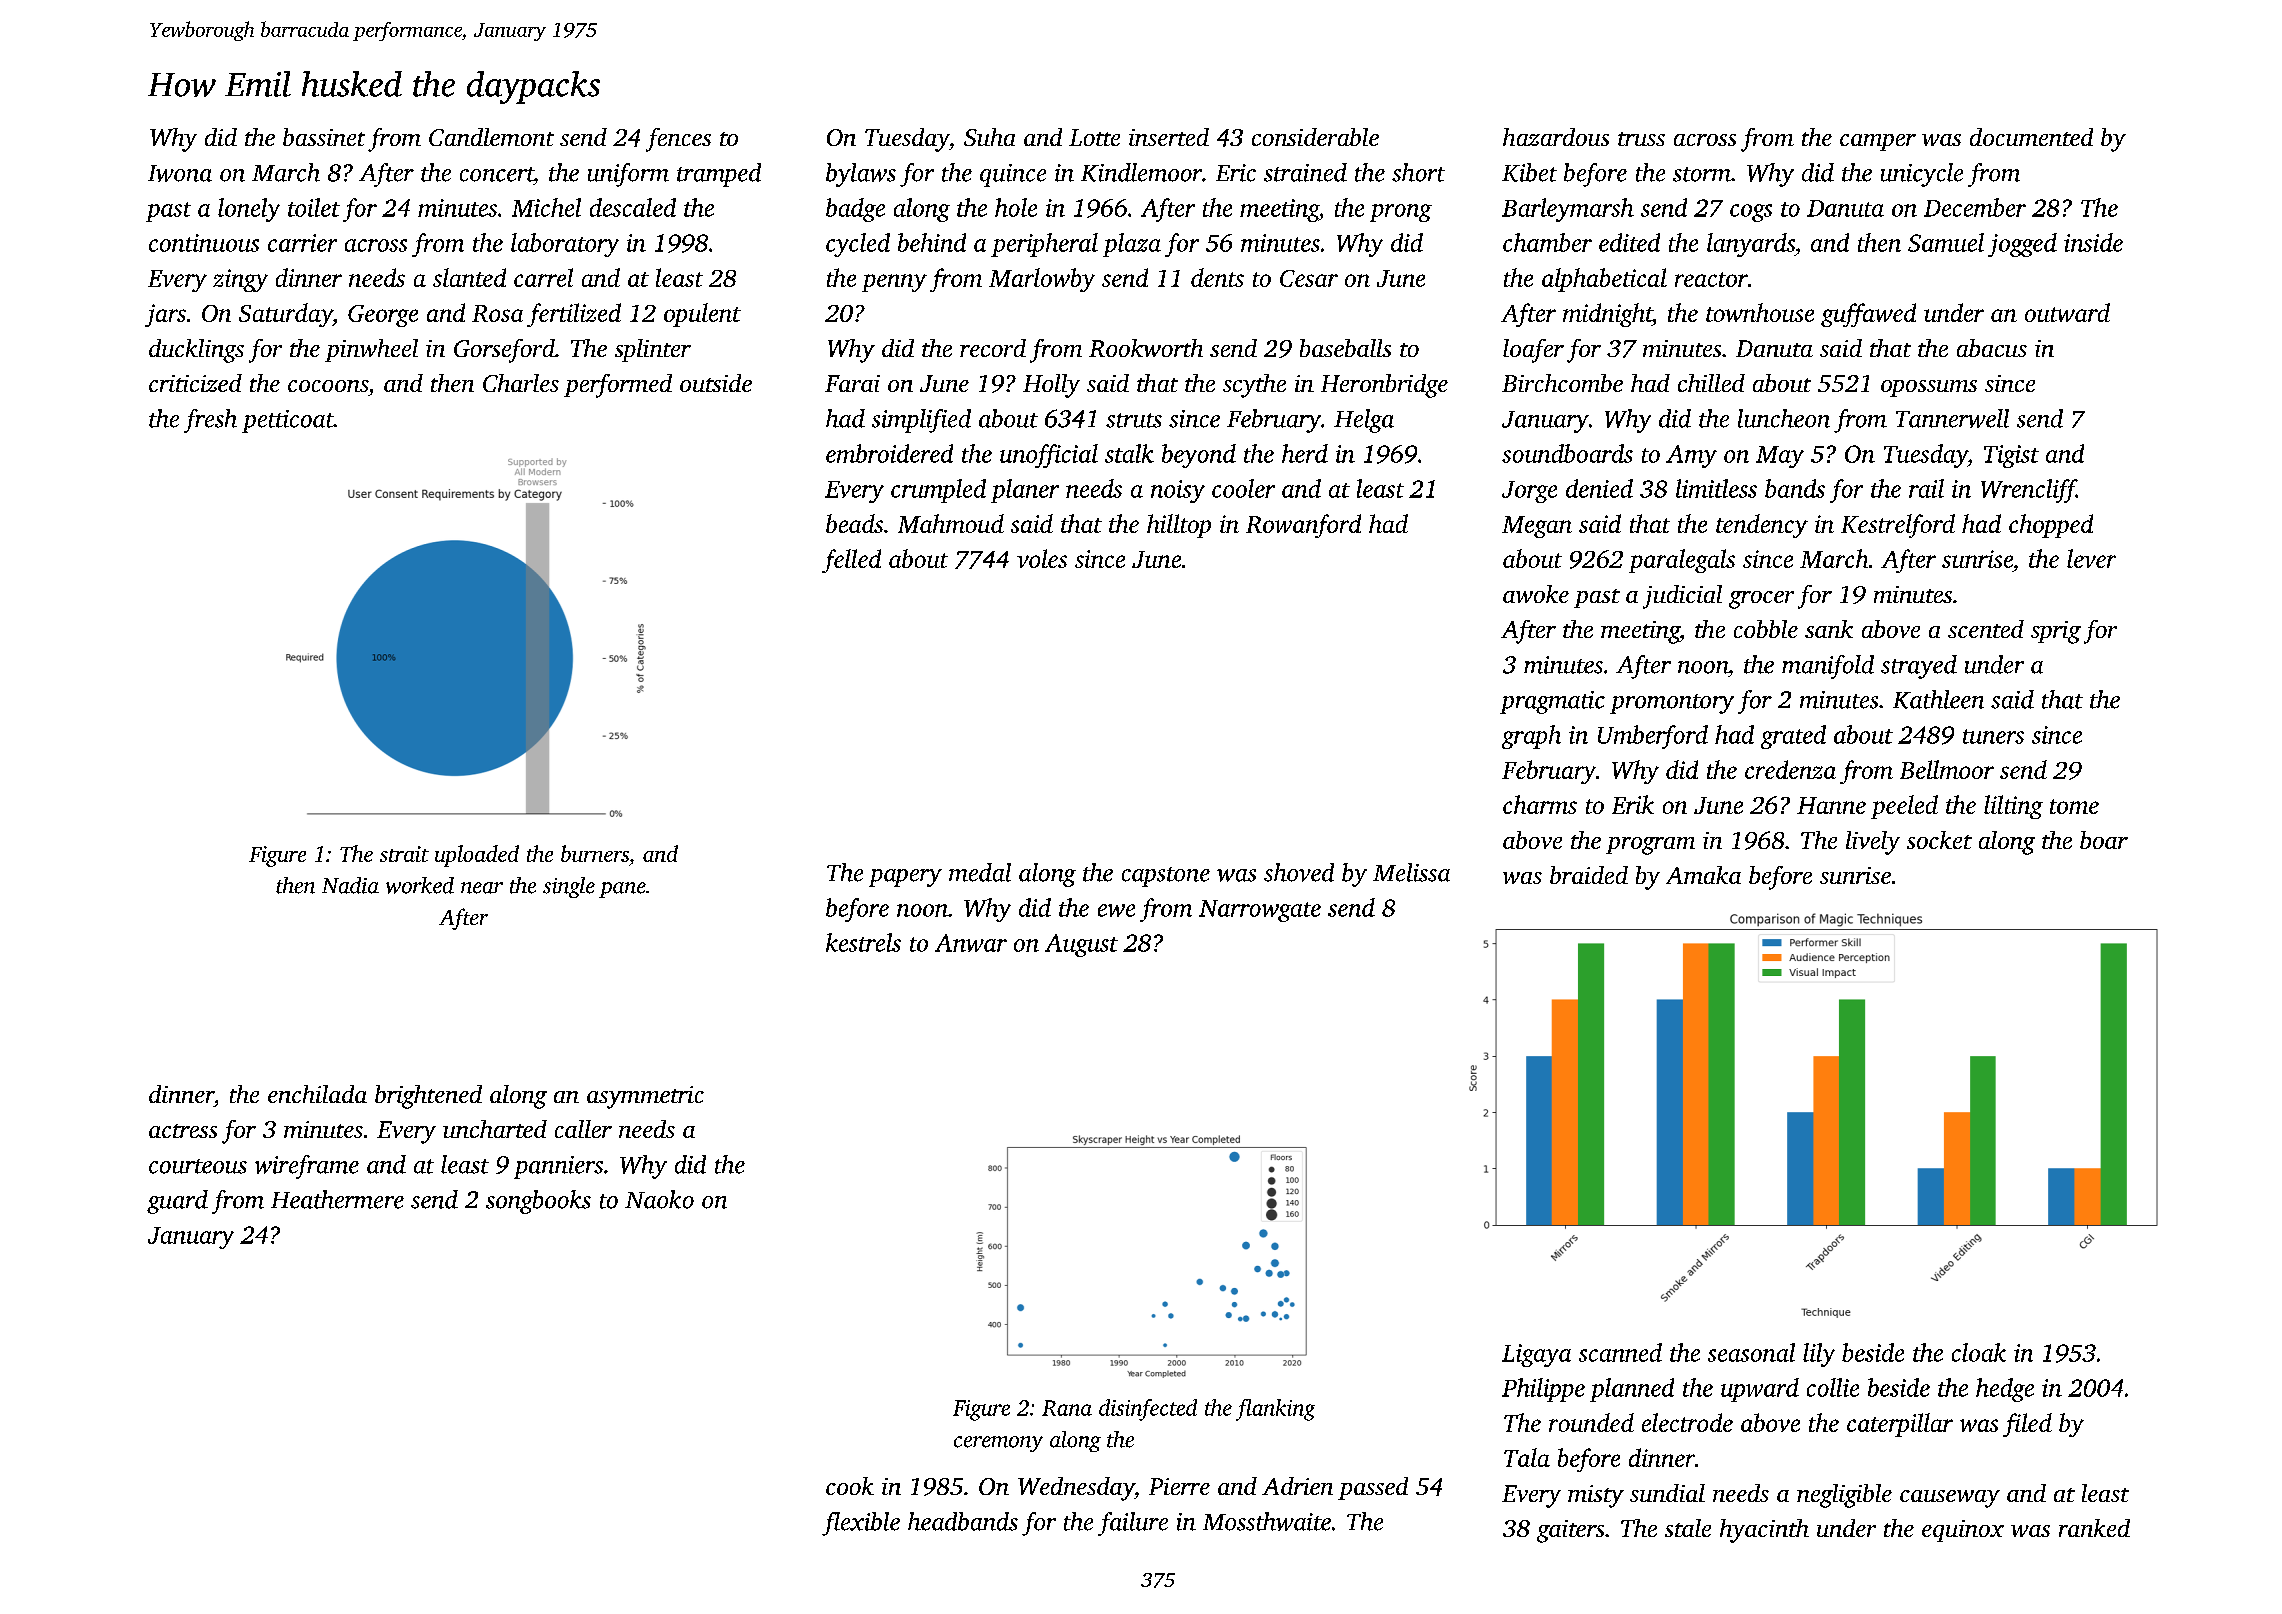  Describe the element at coordinates (851, 561) in the screenshot. I see `felled` at that location.
